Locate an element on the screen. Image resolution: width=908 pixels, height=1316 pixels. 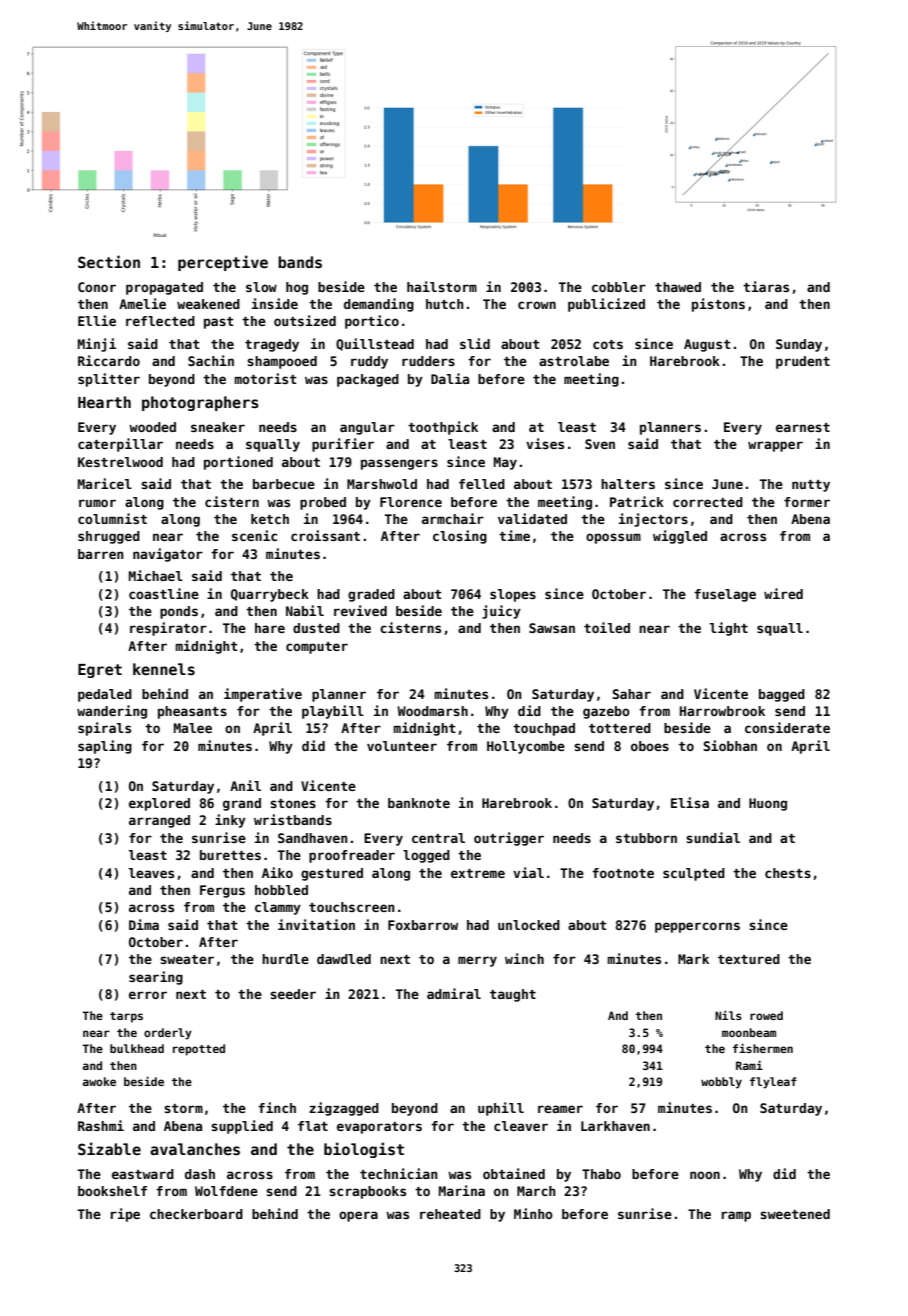
volunteer is located at coordinates (402, 746).
